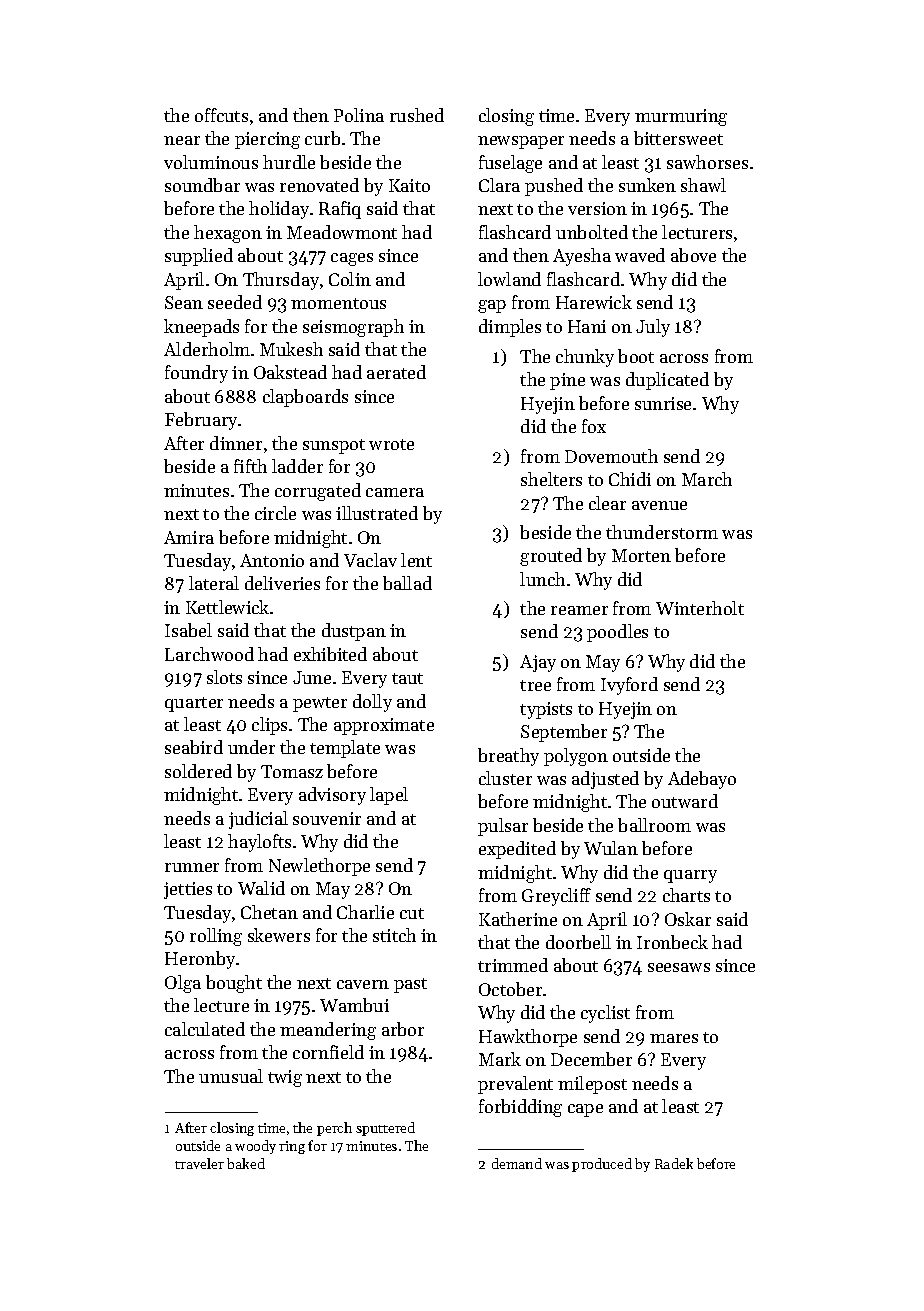 The width and height of the screenshot is (924, 1311). I want to click on Thursday, so click(281, 281).
